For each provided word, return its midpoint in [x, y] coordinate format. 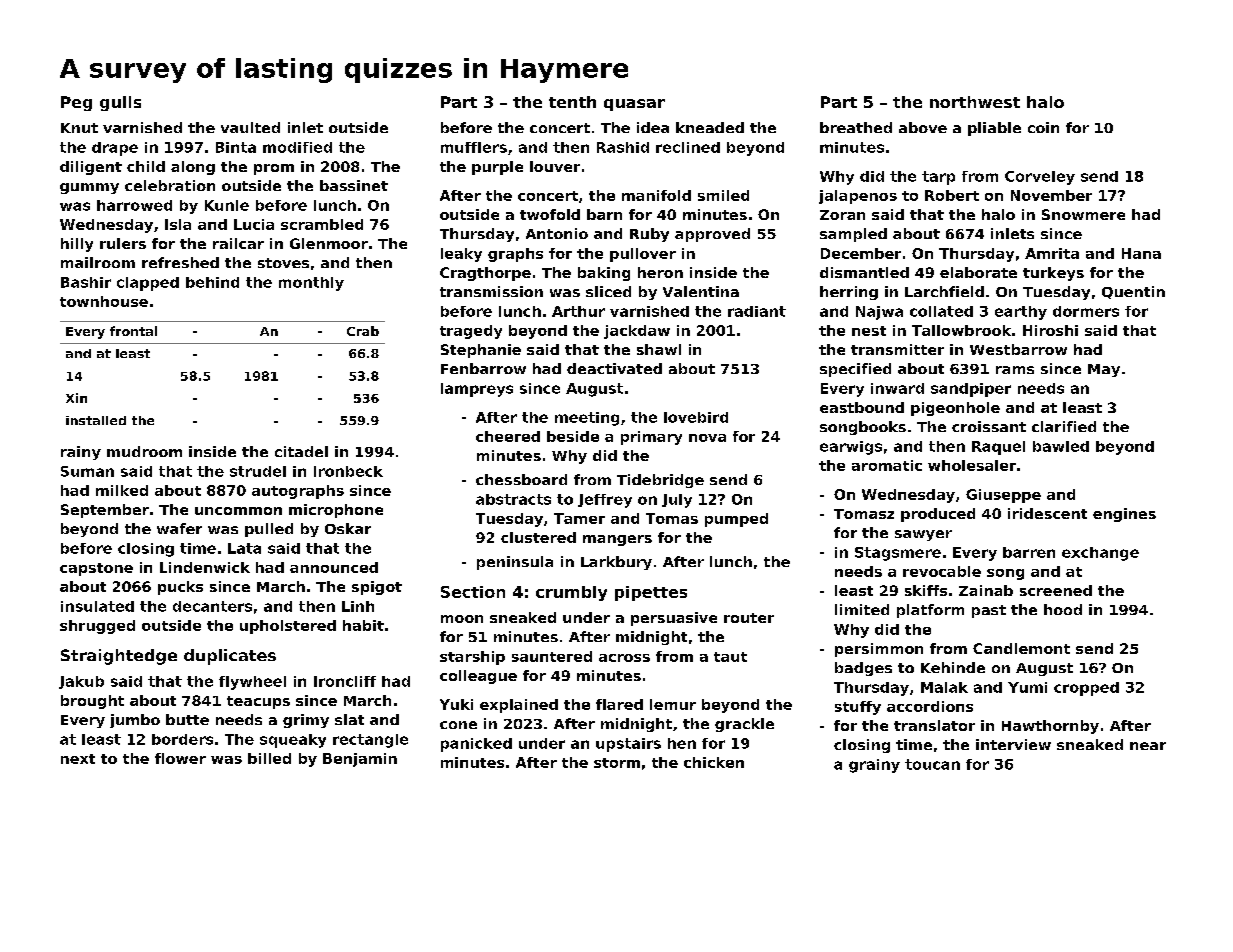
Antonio [557, 233]
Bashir [86, 282]
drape [115, 149]
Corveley [1040, 178]
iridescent [1047, 513]
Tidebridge [660, 481]
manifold [656, 195]
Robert [952, 195]
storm [617, 763]
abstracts [513, 499]
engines [1124, 515]
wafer [179, 528]
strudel [258, 471]
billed [269, 758]
